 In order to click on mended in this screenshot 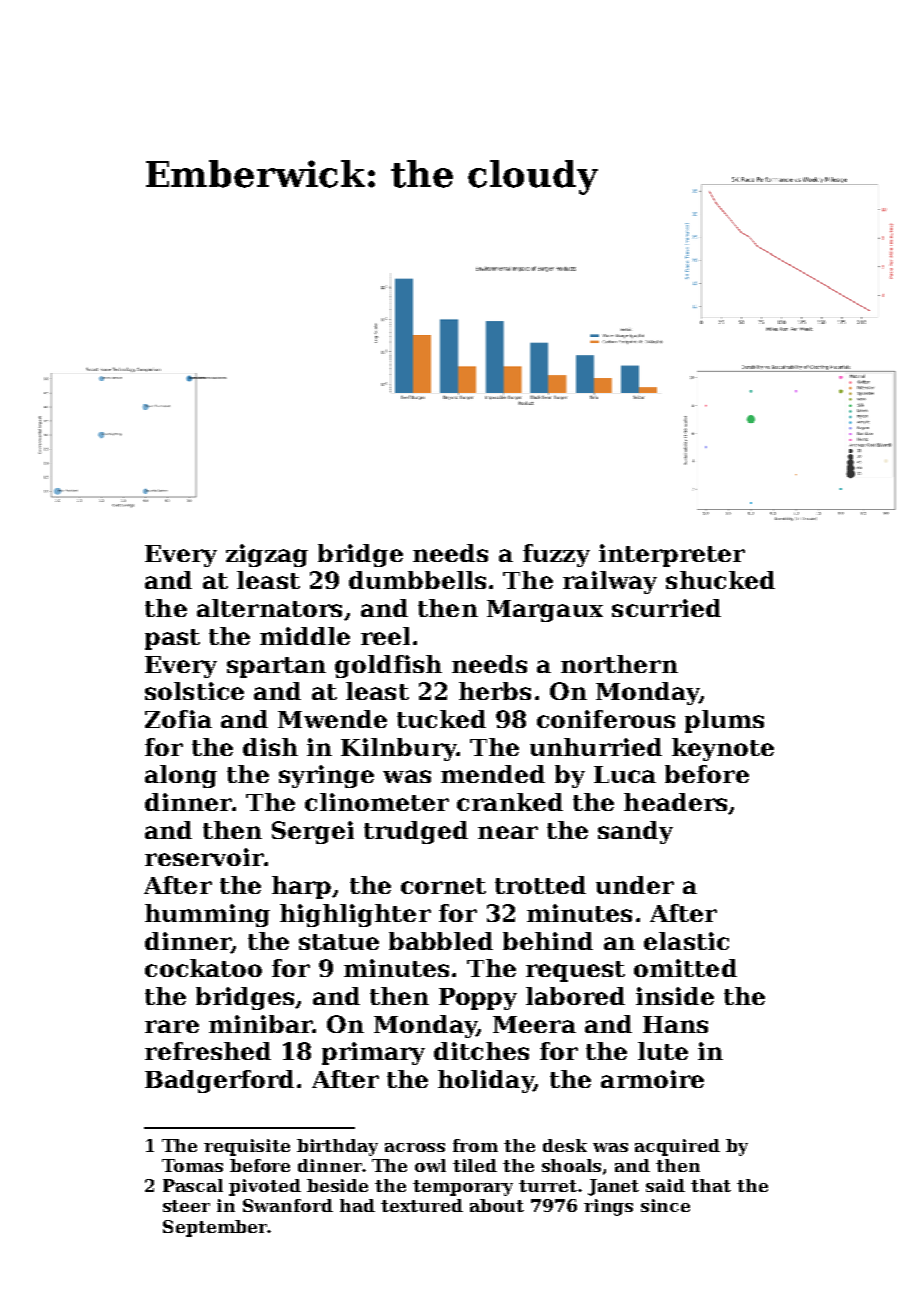, I will do `click(493, 774)`.
